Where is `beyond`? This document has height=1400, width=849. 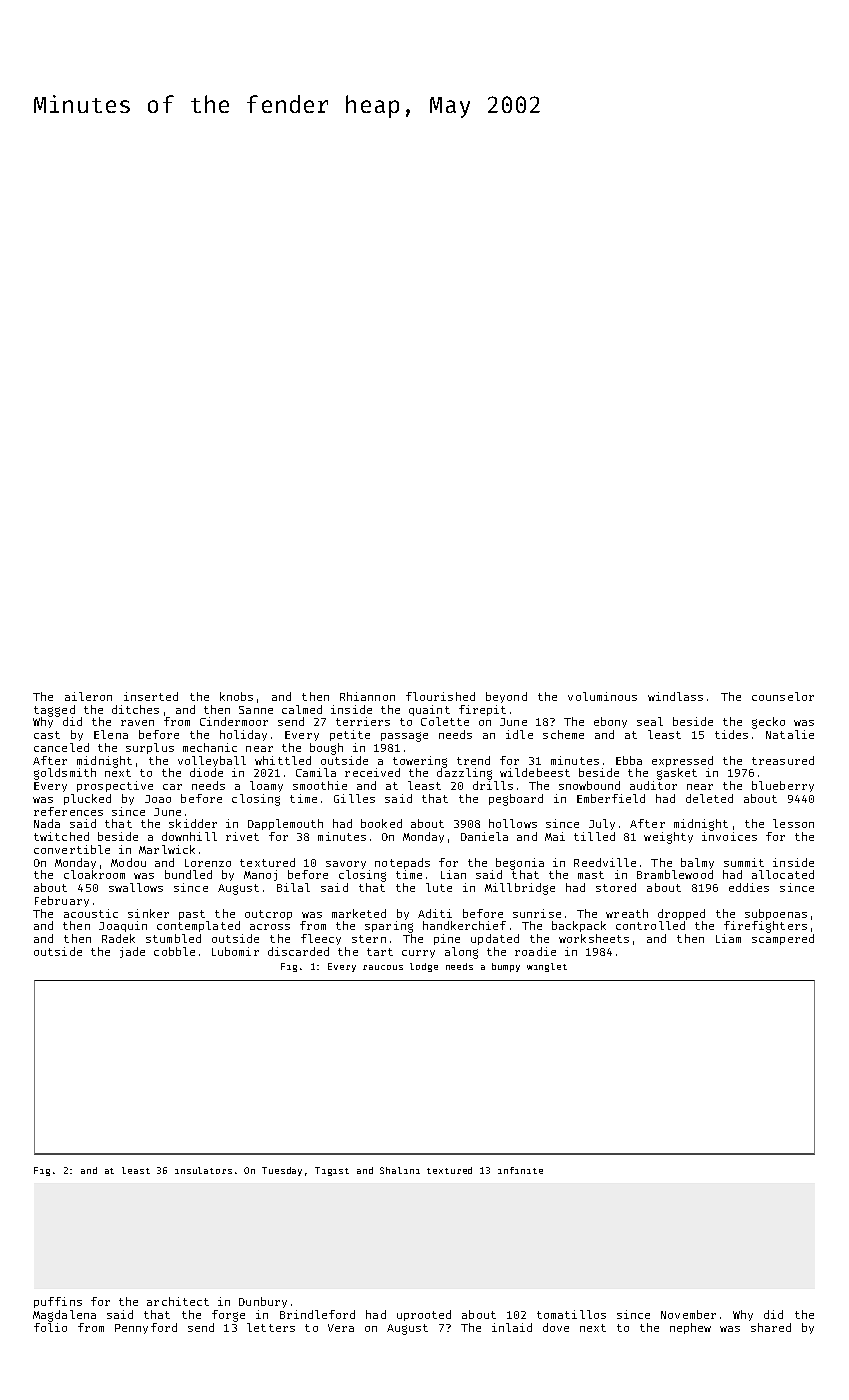 beyond is located at coordinates (506, 697).
